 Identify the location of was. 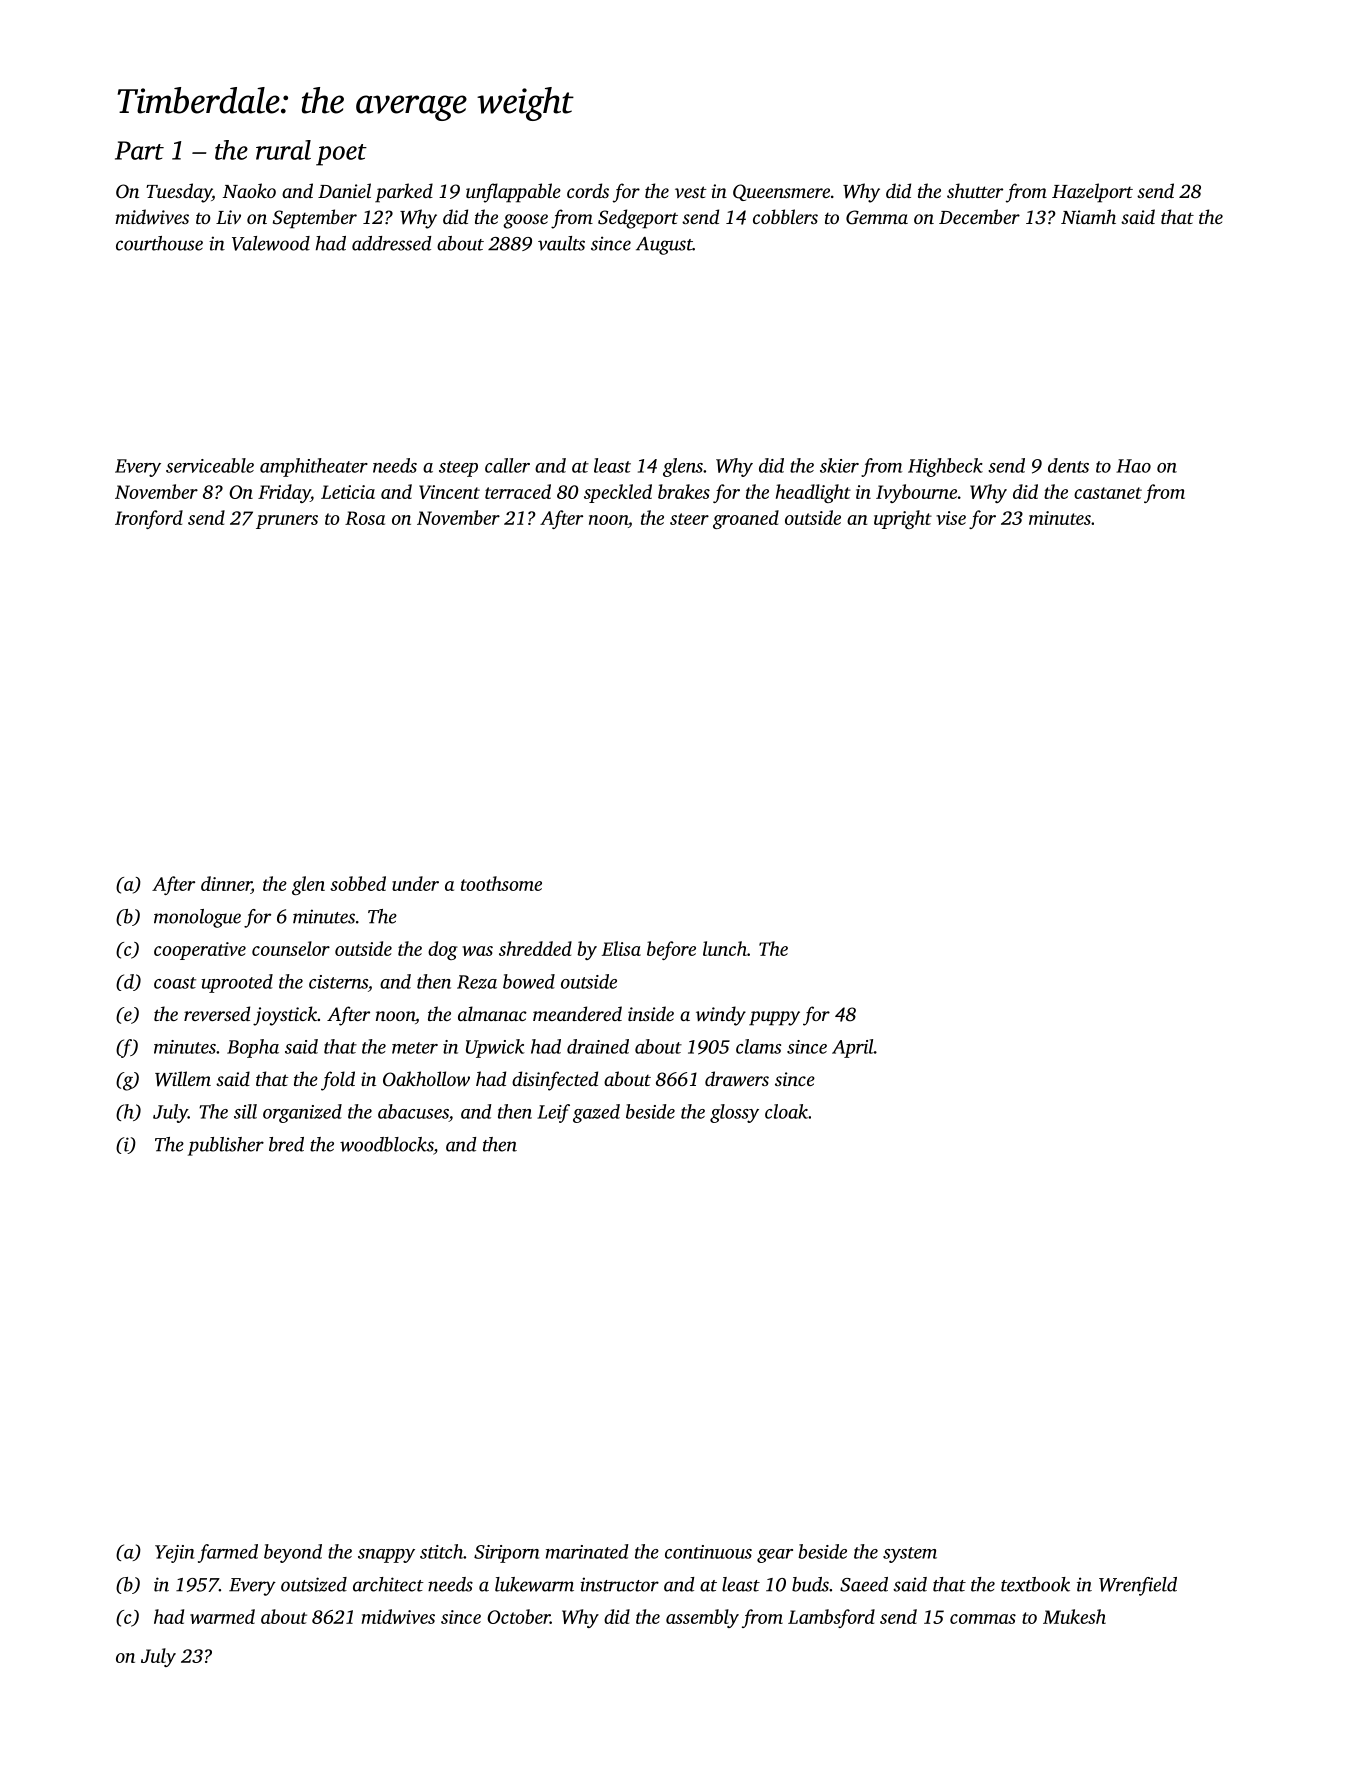
(477, 951).
